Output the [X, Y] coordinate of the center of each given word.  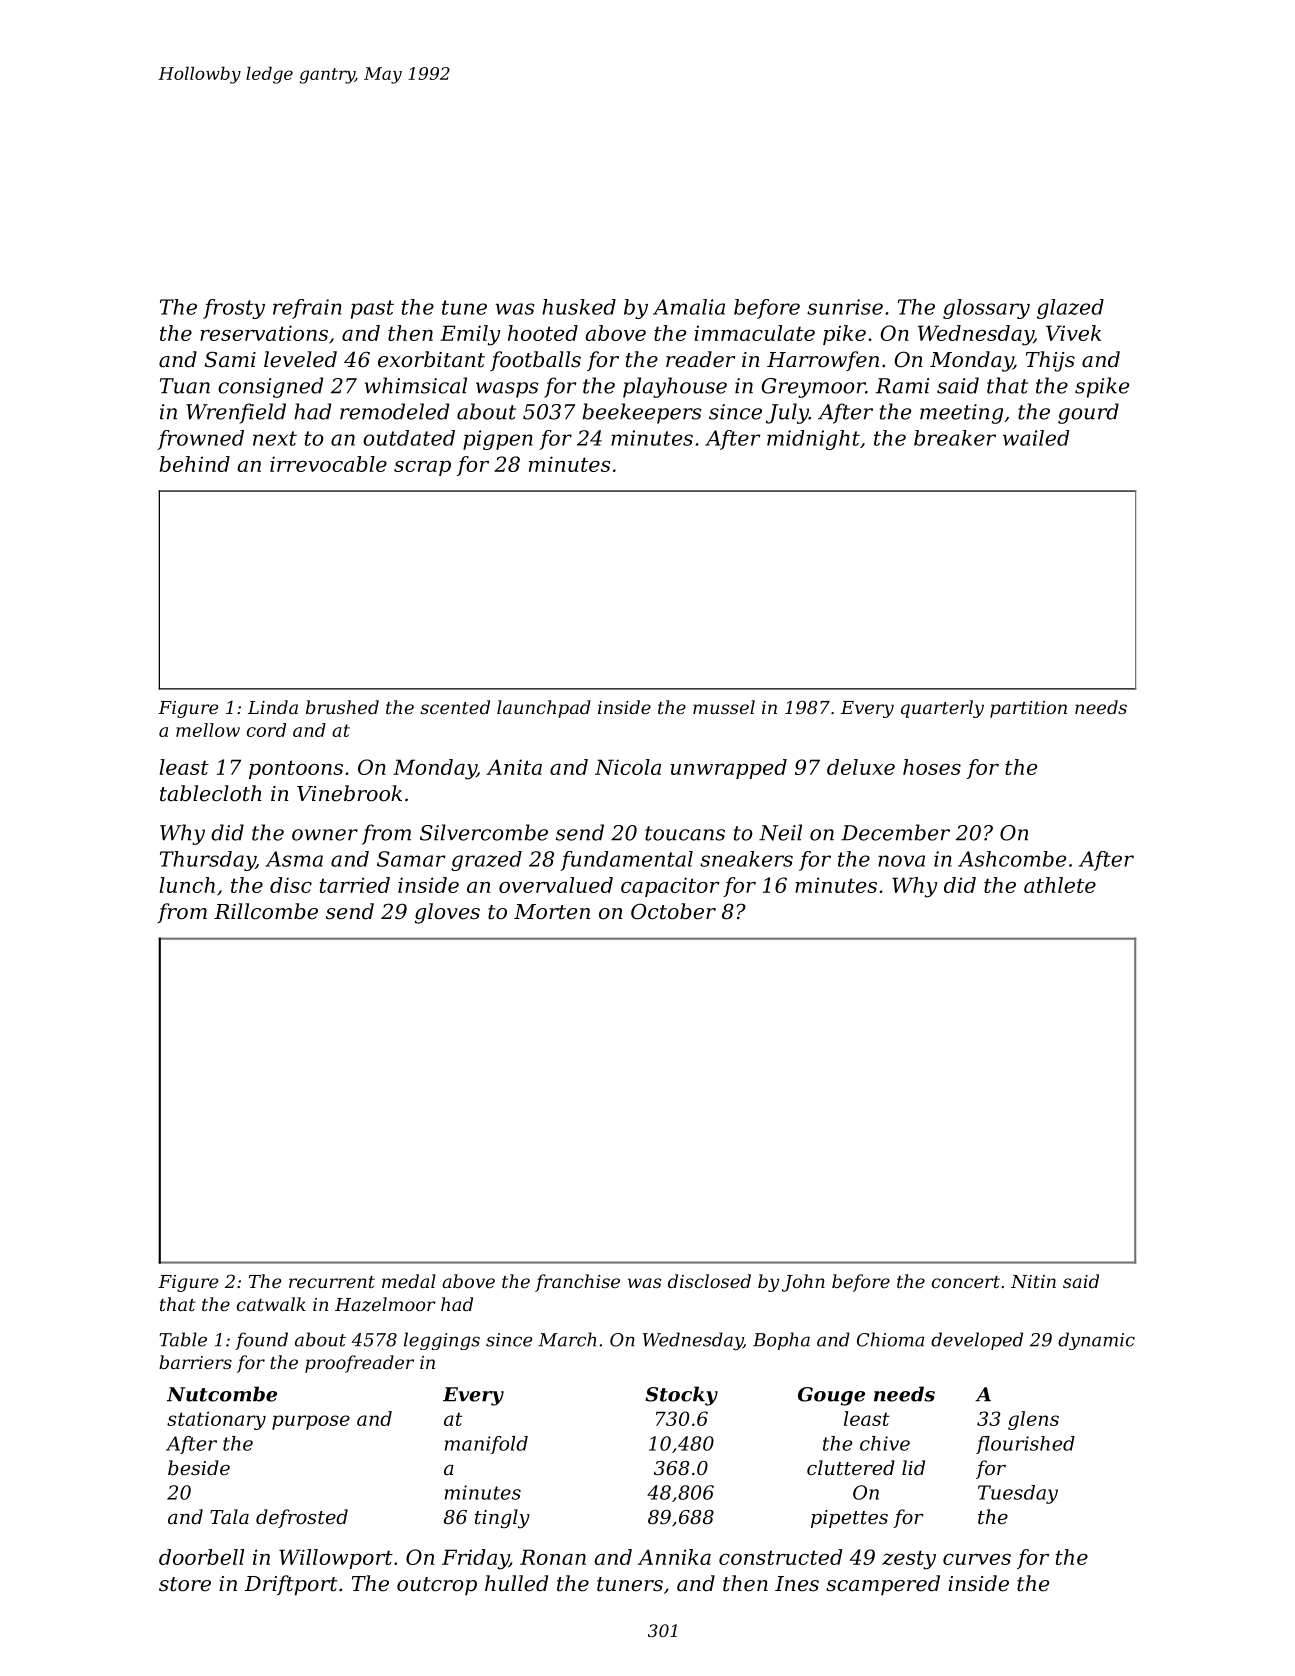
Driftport [291, 1585]
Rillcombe [266, 911]
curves [977, 1559]
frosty [234, 309]
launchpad [544, 709]
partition [1028, 709]
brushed [342, 707]
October [673, 911]
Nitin [1033, 1281]
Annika [674, 1557]
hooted [543, 333]
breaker [955, 438]
